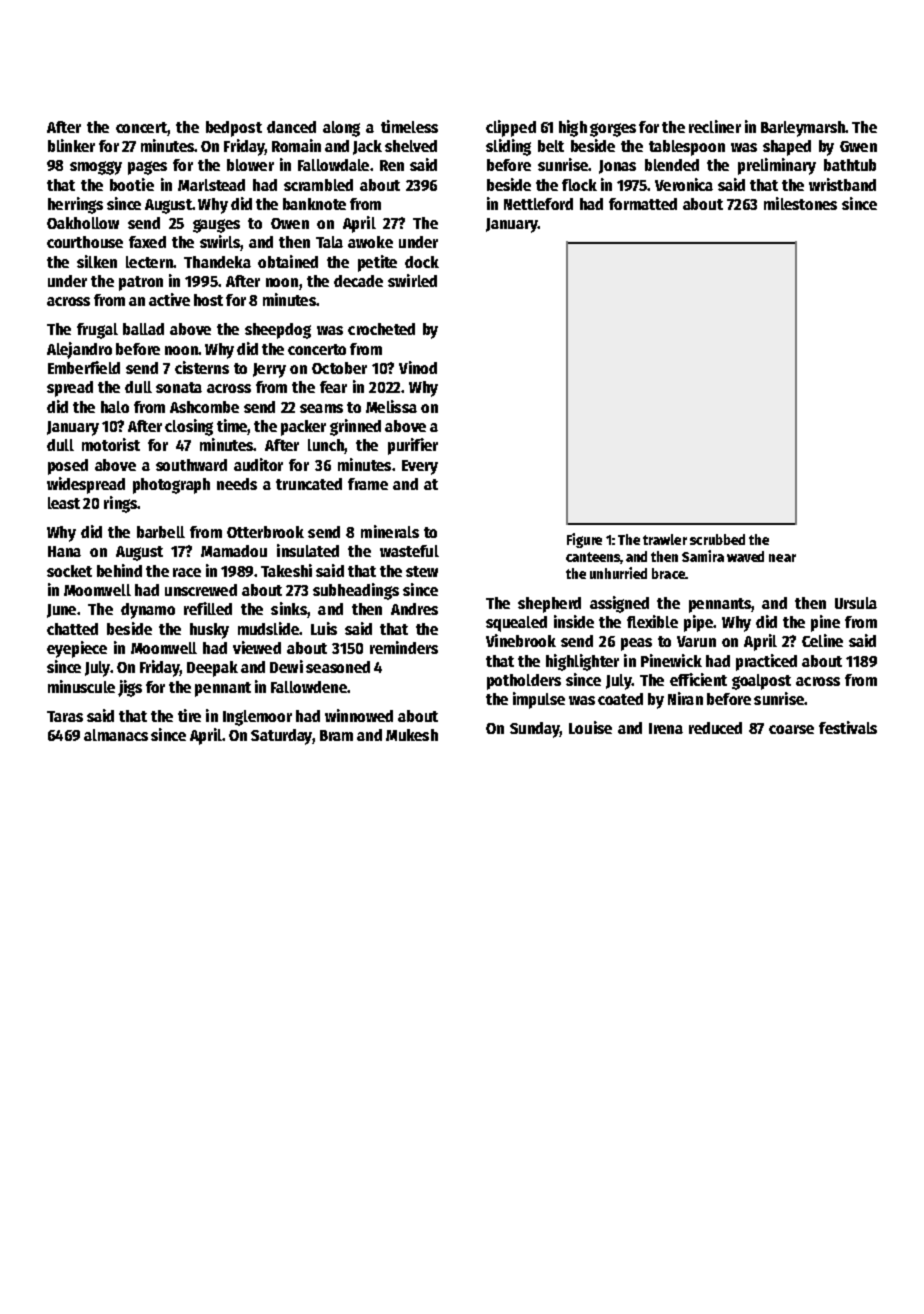 Image resolution: width=924 pixels, height=1314 pixels. Describe the element at coordinates (800, 203) in the page. I see `milestones` at that location.
